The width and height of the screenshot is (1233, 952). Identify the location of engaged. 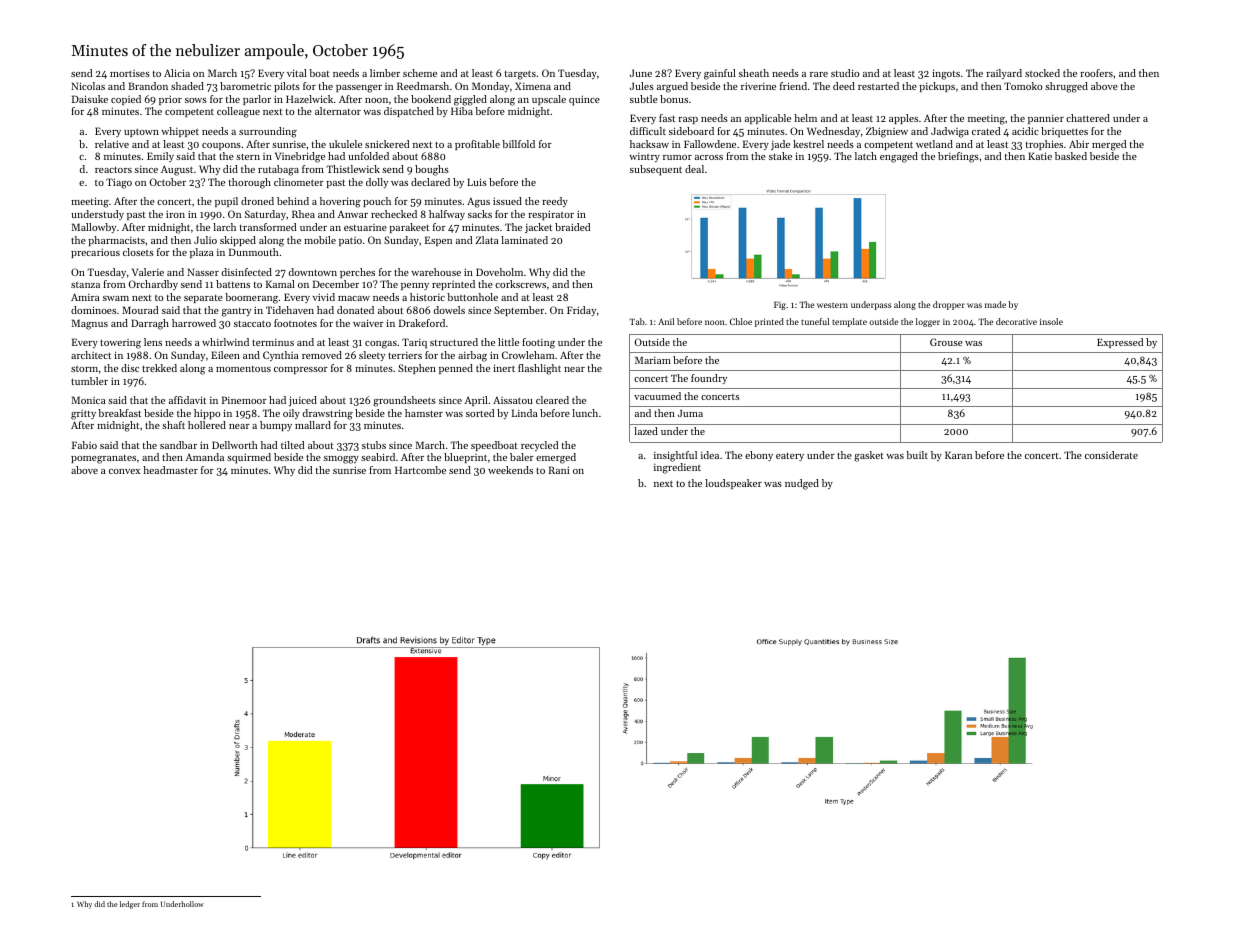
(899, 157).
